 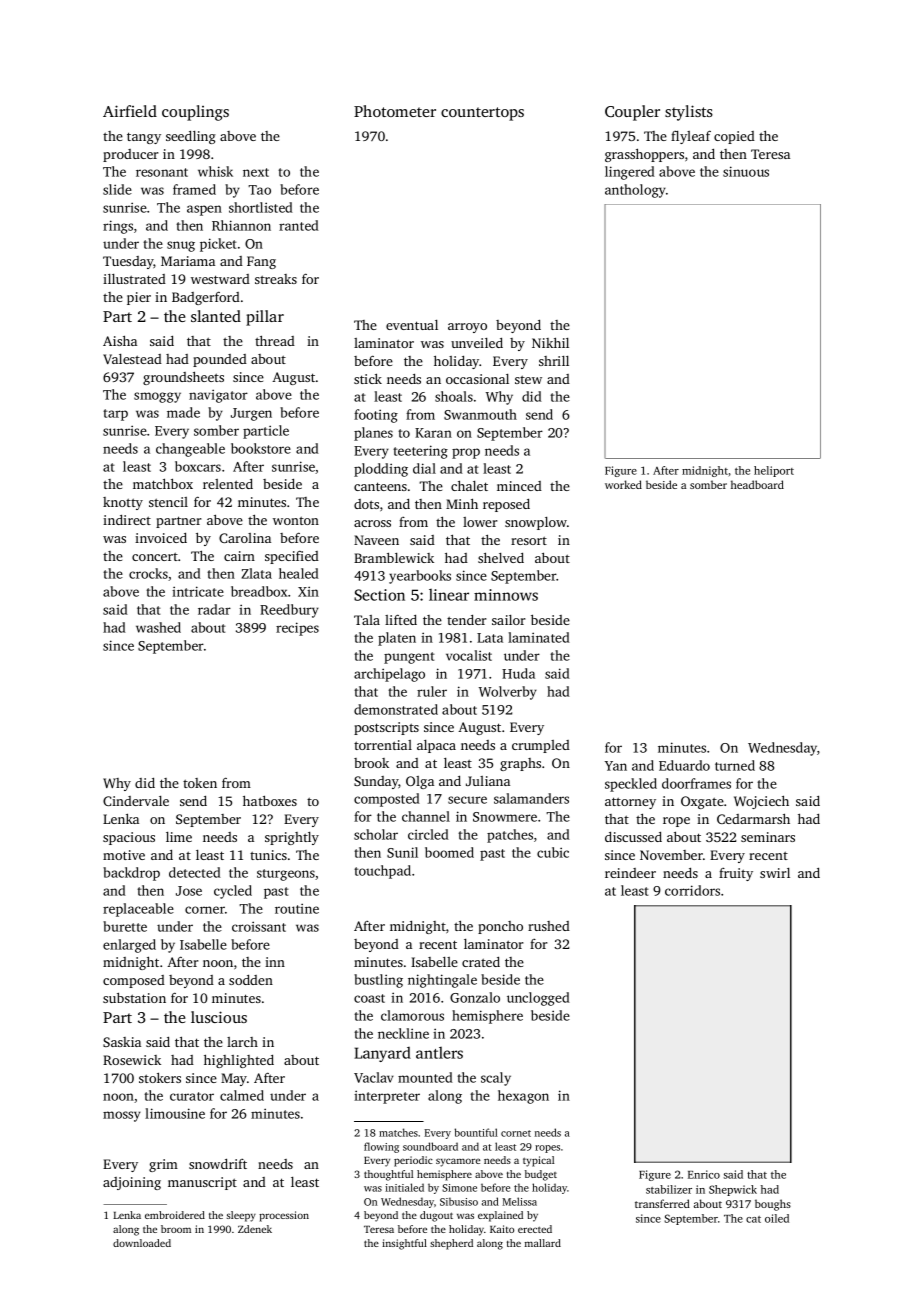 I want to click on substation, so click(x=134, y=997).
